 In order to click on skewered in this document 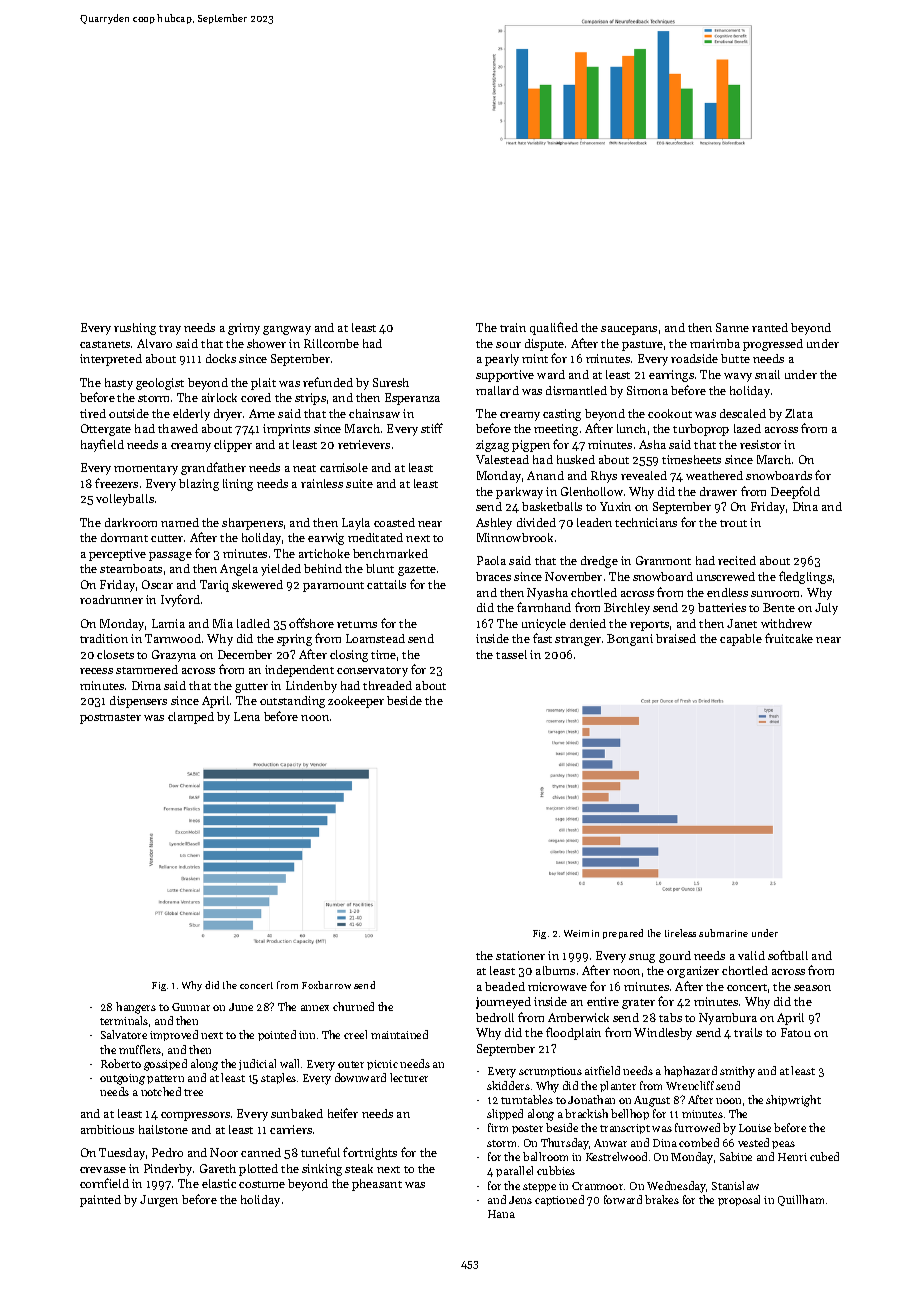, I will do `click(257, 584)`.
